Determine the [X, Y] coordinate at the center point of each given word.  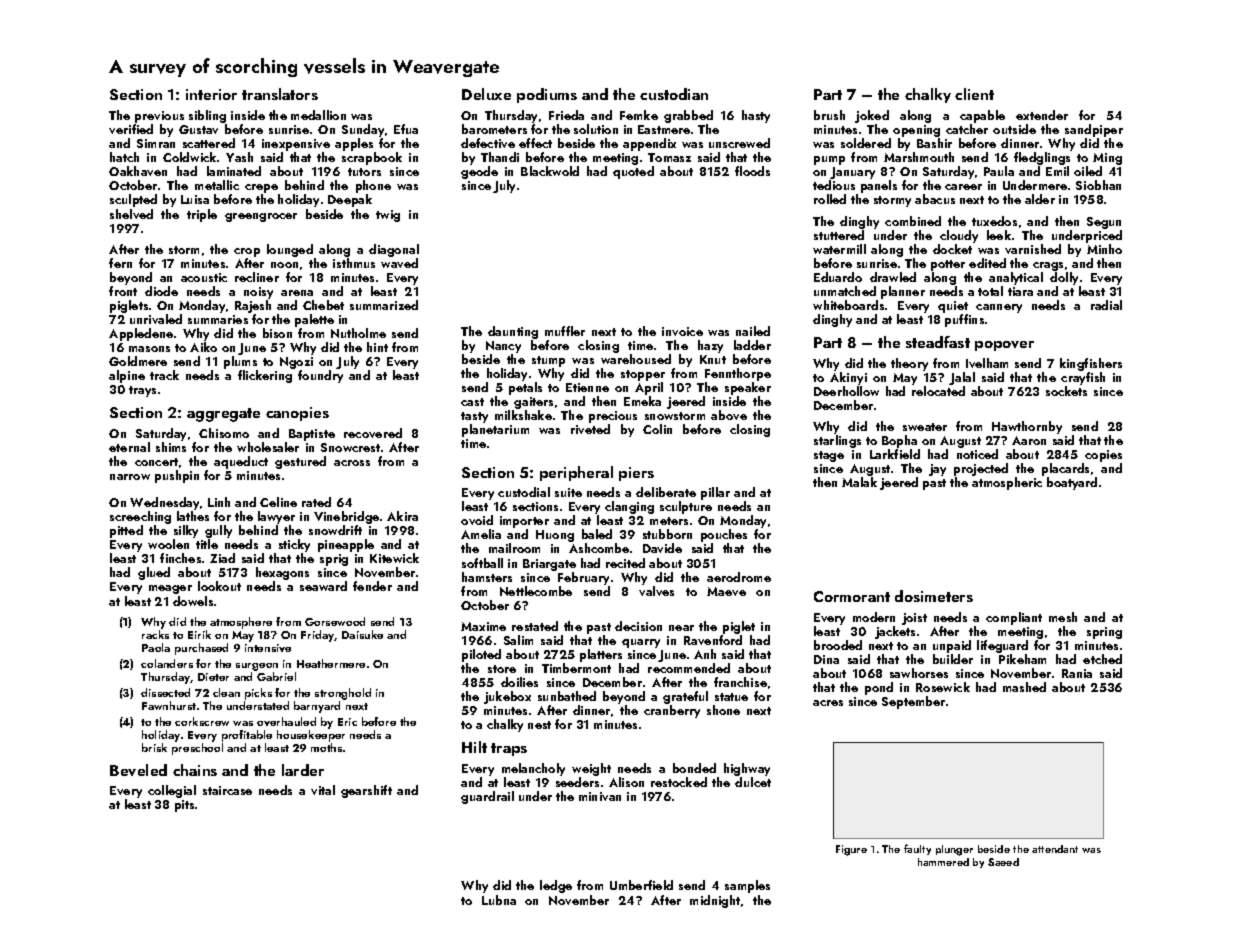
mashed [1024, 687]
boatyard [1072, 483]
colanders [167, 663]
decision [638, 626]
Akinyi [848, 378]
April [649, 388]
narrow [130, 477]
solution [596, 129]
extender [1042, 115]
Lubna [499, 900]
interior [211, 94]
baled [597, 534]
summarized [384, 305]
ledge [556, 886]
